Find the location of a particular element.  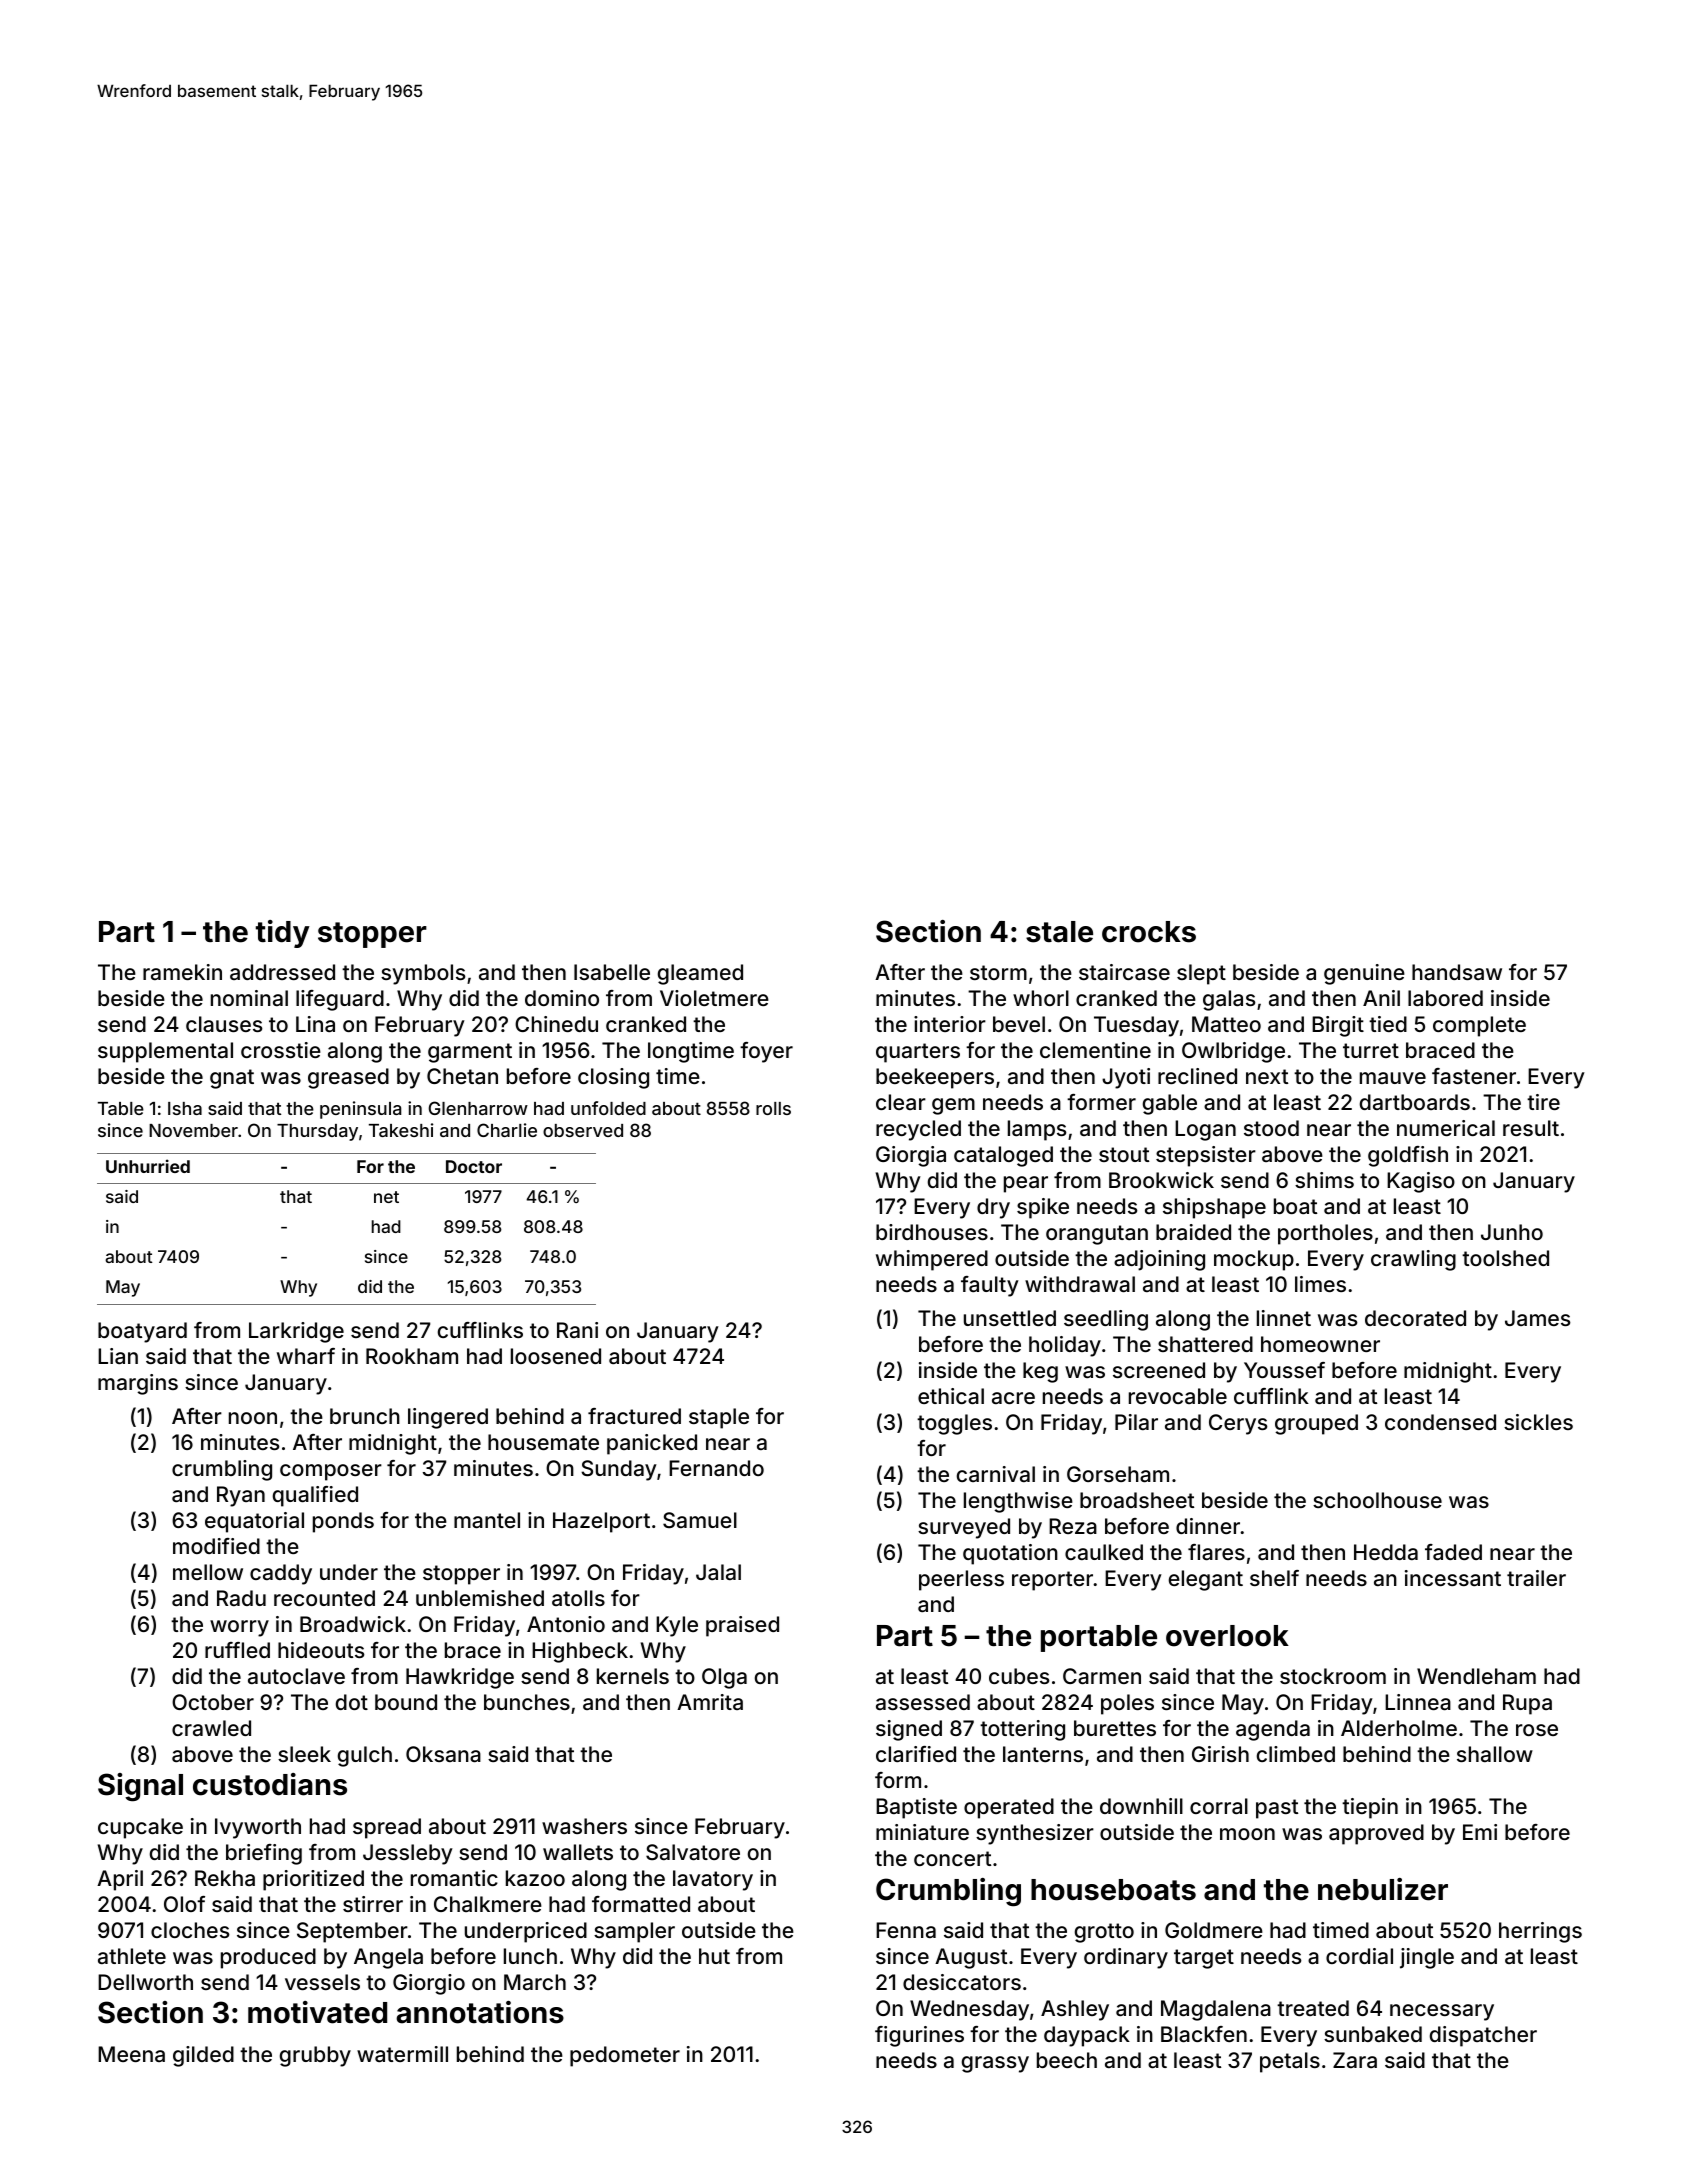

Wendleham is located at coordinates (1476, 1676).
